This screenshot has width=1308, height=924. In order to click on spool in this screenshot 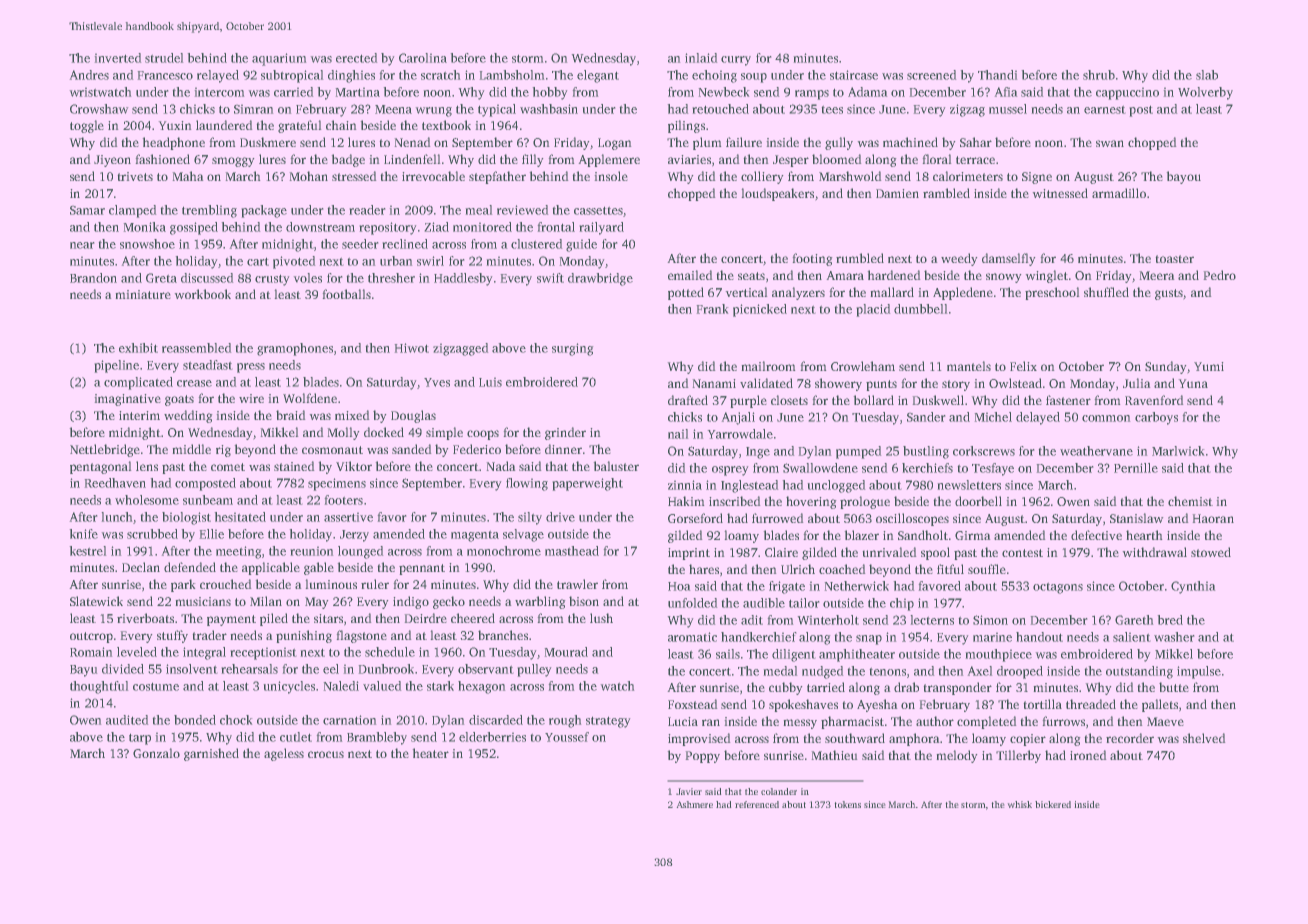, I will do `click(935, 553)`.
